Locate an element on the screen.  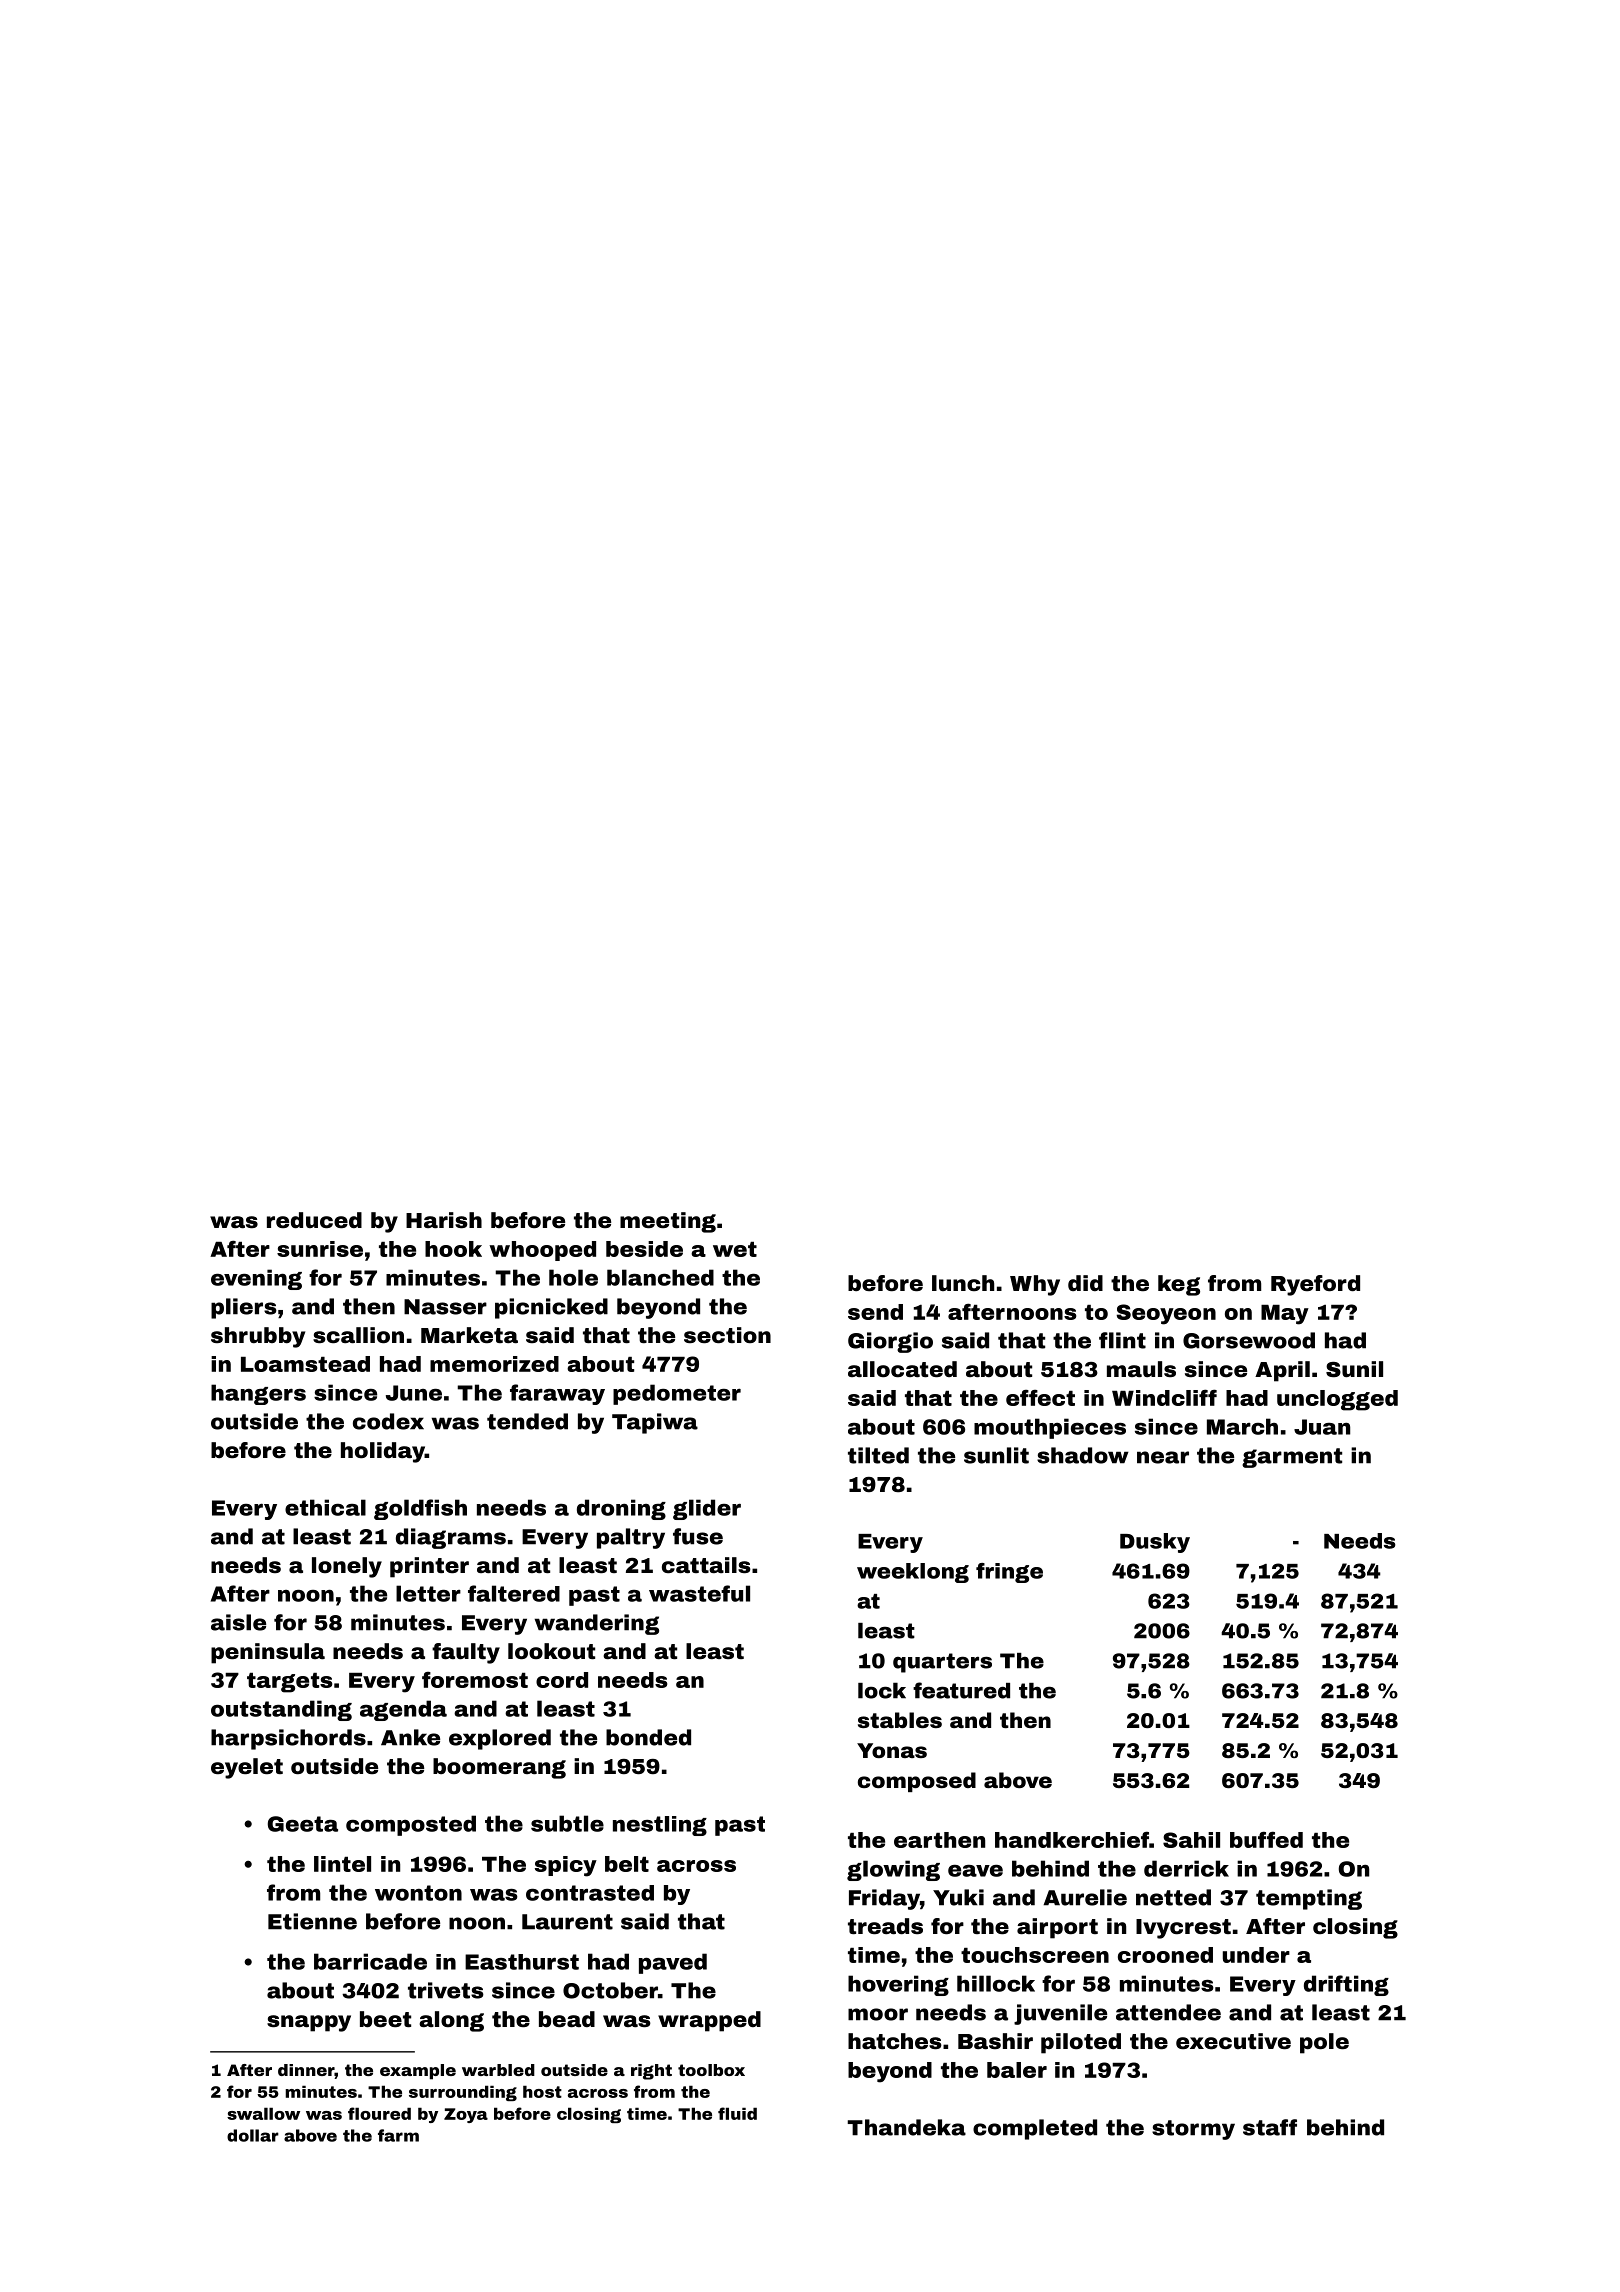
wet is located at coordinates (735, 1249).
